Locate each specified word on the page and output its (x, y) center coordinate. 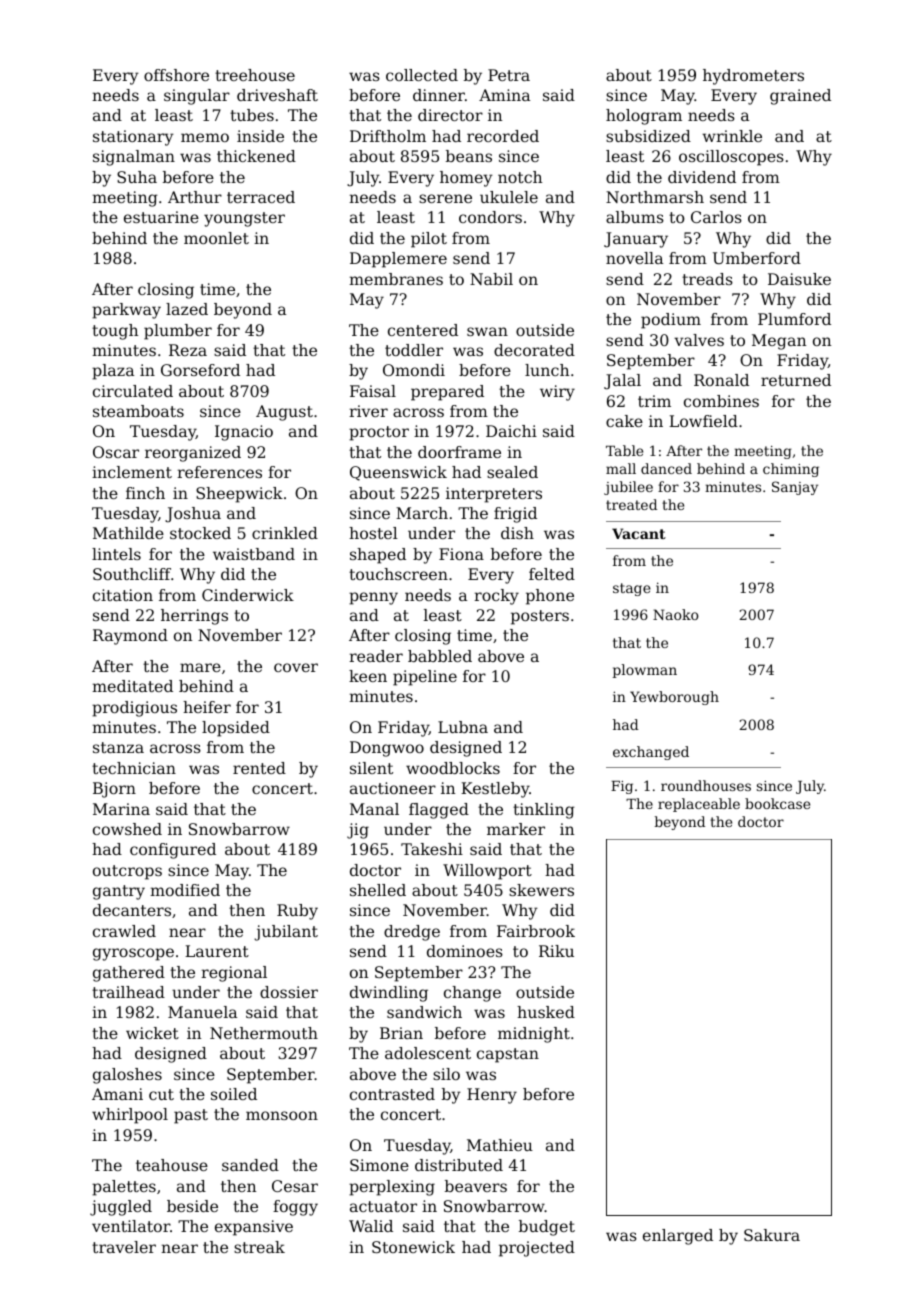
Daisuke (799, 279)
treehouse (255, 75)
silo (446, 1074)
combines (721, 401)
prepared (447, 393)
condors (490, 217)
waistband (254, 554)
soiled (234, 1094)
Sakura (772, 1235)
